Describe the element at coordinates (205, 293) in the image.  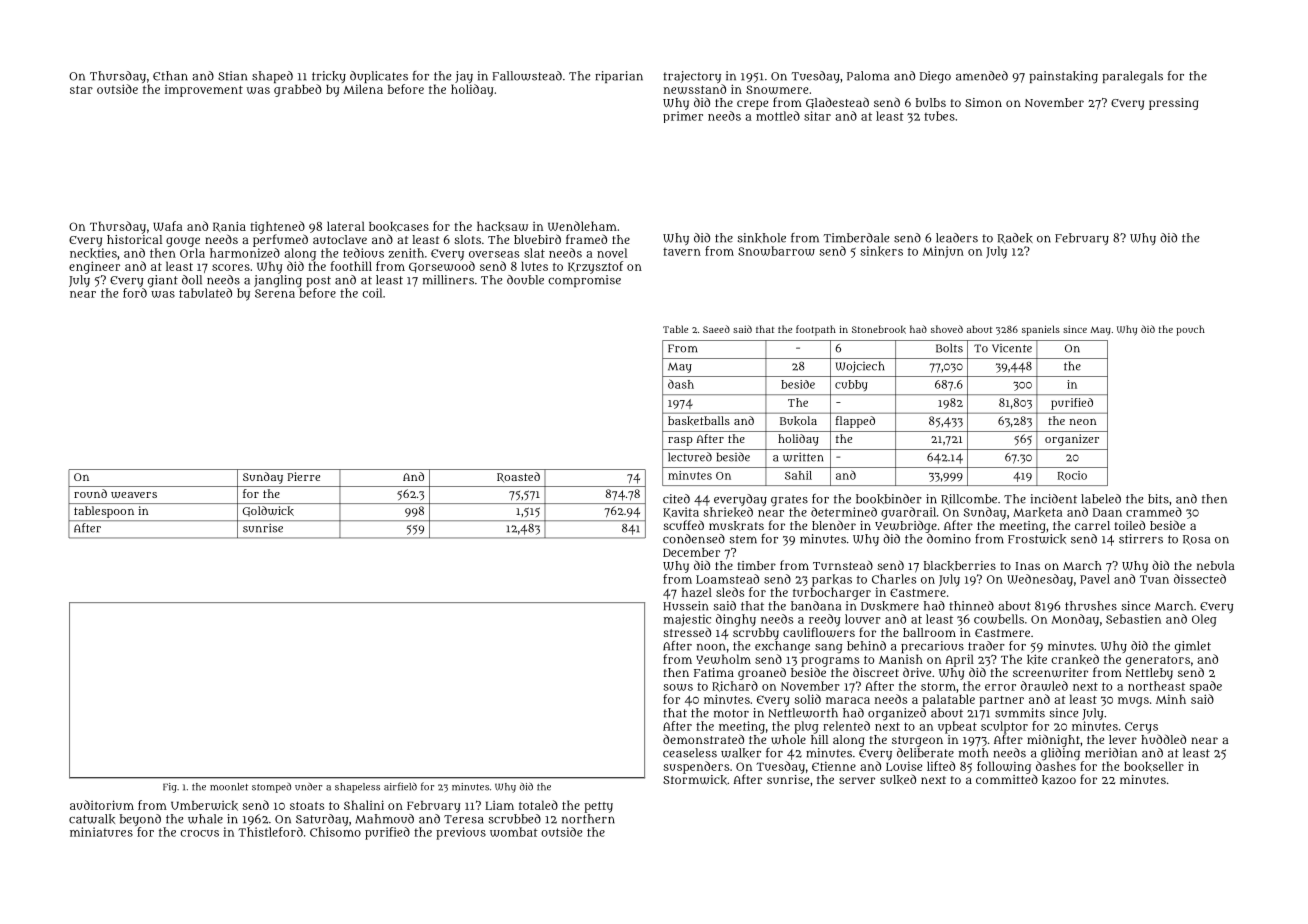
I see `tabulated` at that location.
